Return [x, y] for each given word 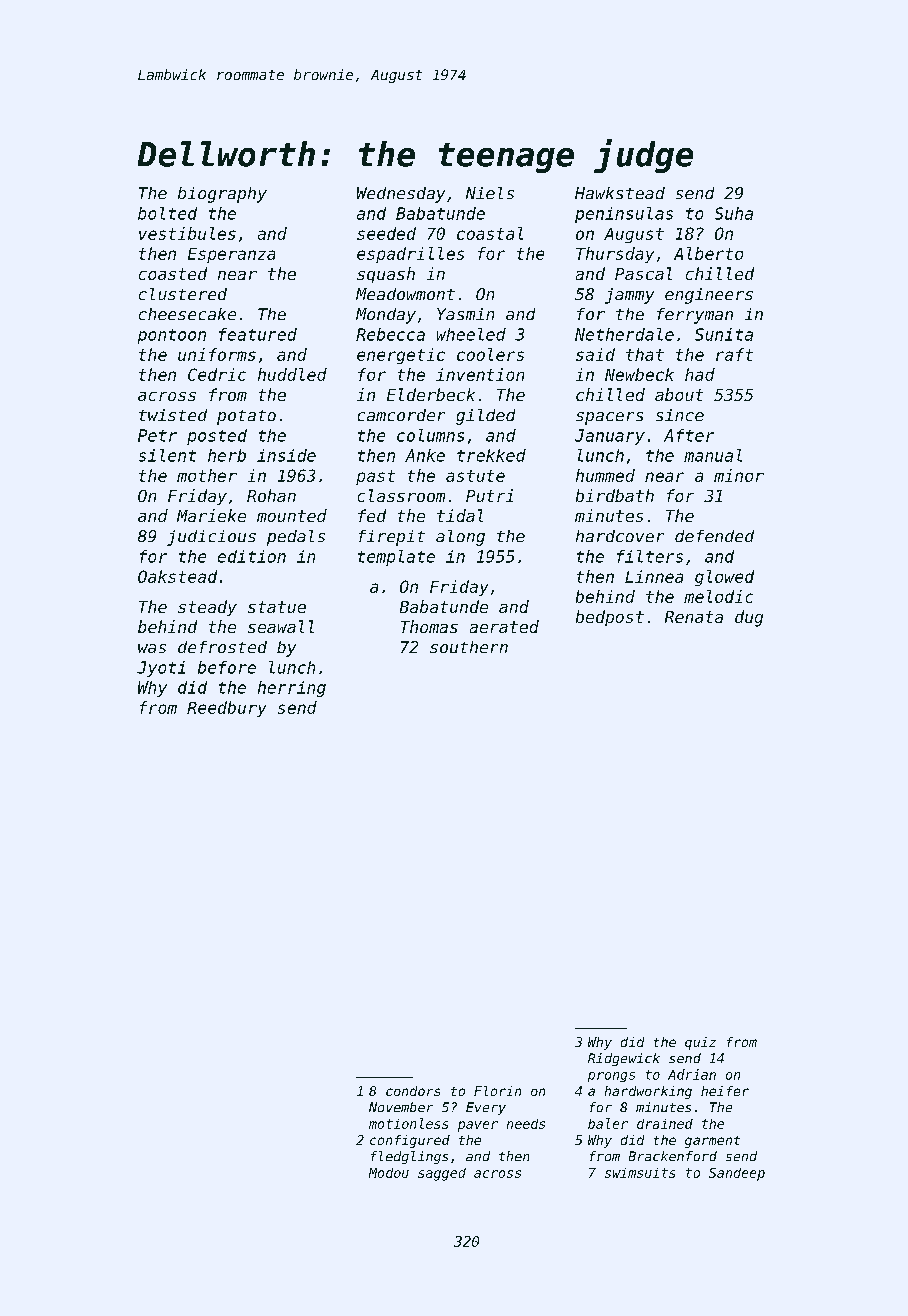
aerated [504, 626]
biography [222, 195]
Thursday [615, 255]
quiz [700, 1043]
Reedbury [226, 709]
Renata [694, 617]
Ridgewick [624, 1059]
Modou [389, 1173]
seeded [386, 233]
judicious [211, 538]
